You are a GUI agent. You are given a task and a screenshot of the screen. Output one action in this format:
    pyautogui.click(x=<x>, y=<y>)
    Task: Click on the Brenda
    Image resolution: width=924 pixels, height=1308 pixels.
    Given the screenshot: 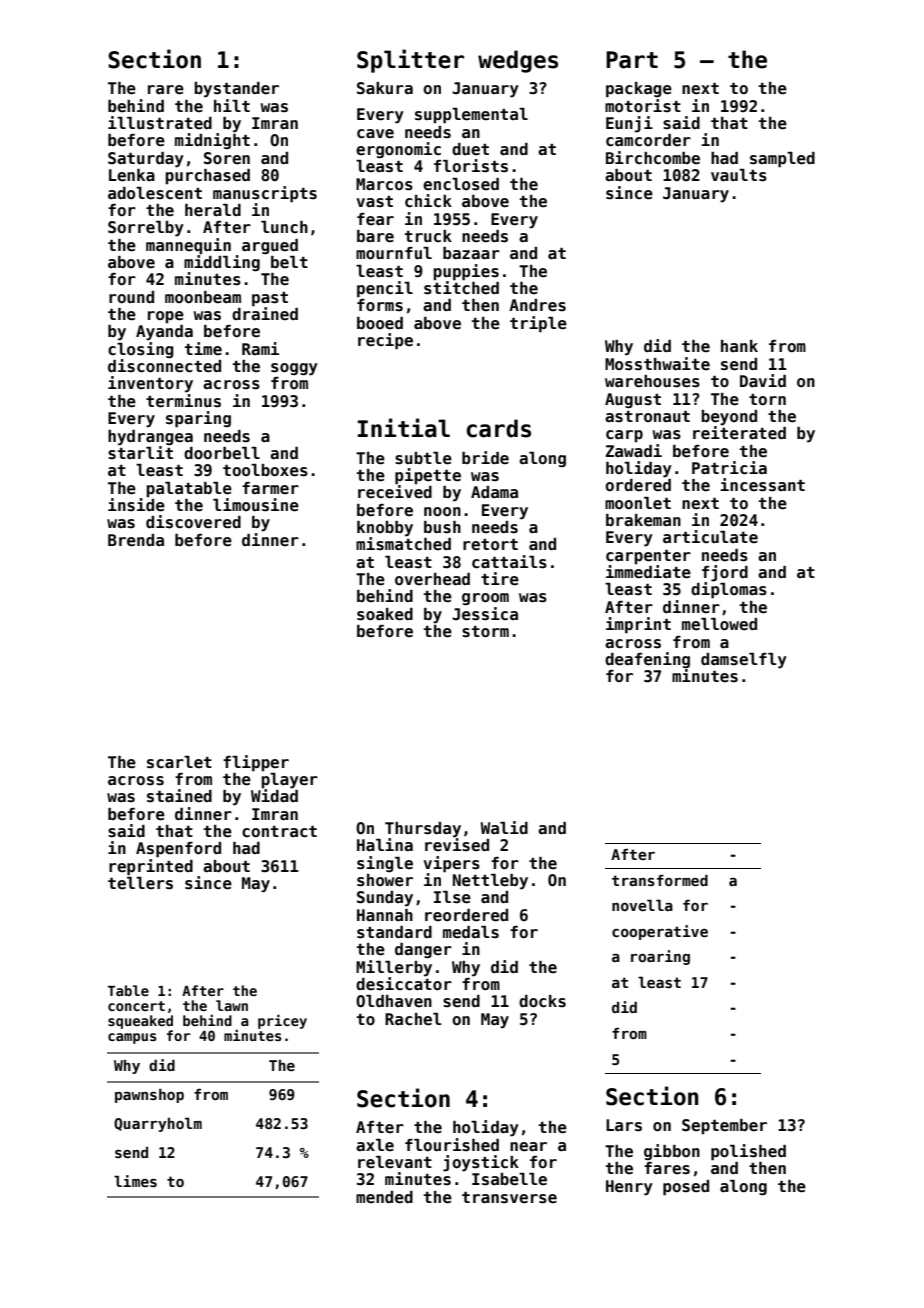 What is the action you would take?
    pyautogui.click(x=136, y=540)
